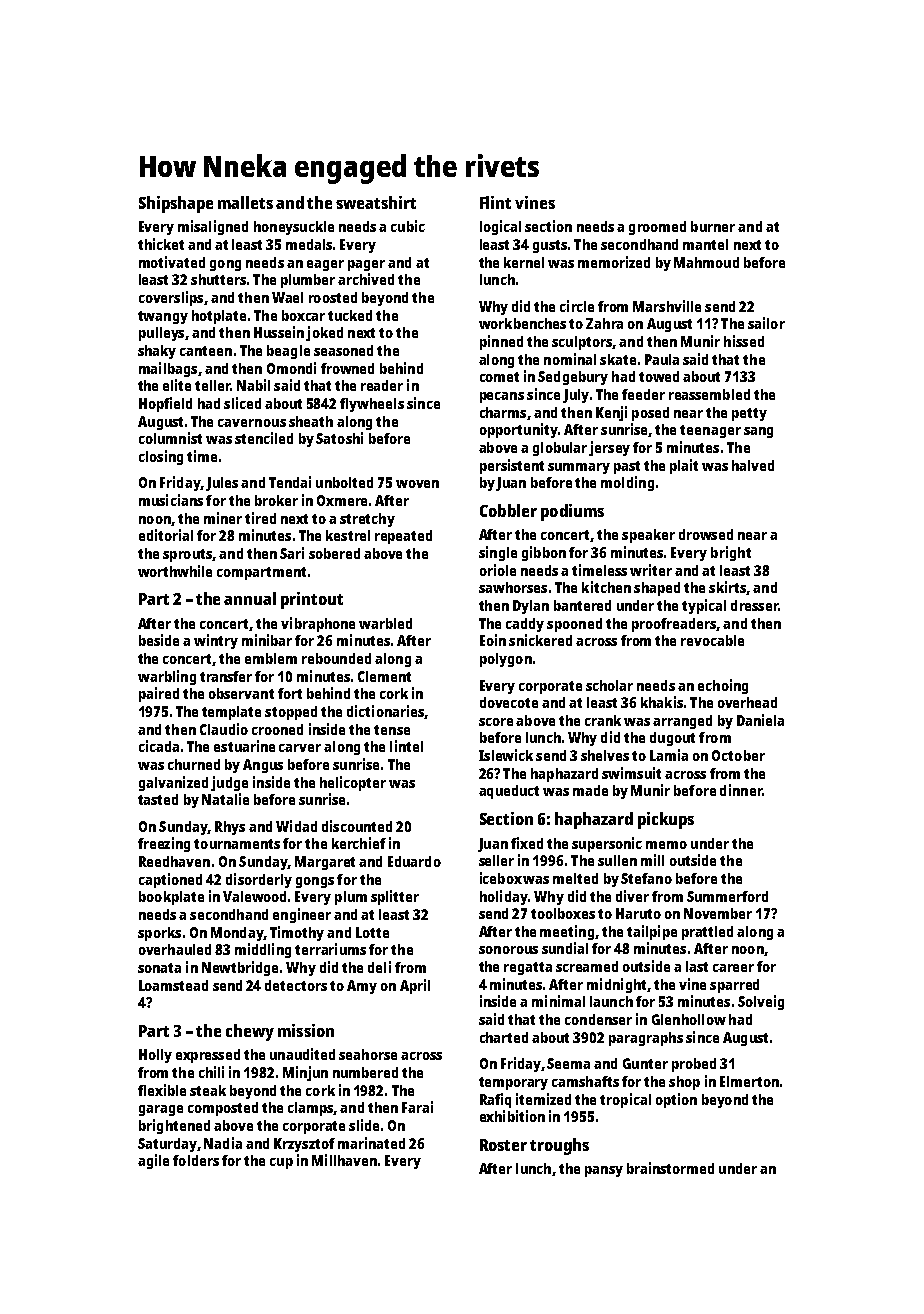 The height and width of the screenshot is (1314, 924). What do you see at coordinates (713, 226) in the screenshot?
I see `burner` at bounding box center [713, 226].
